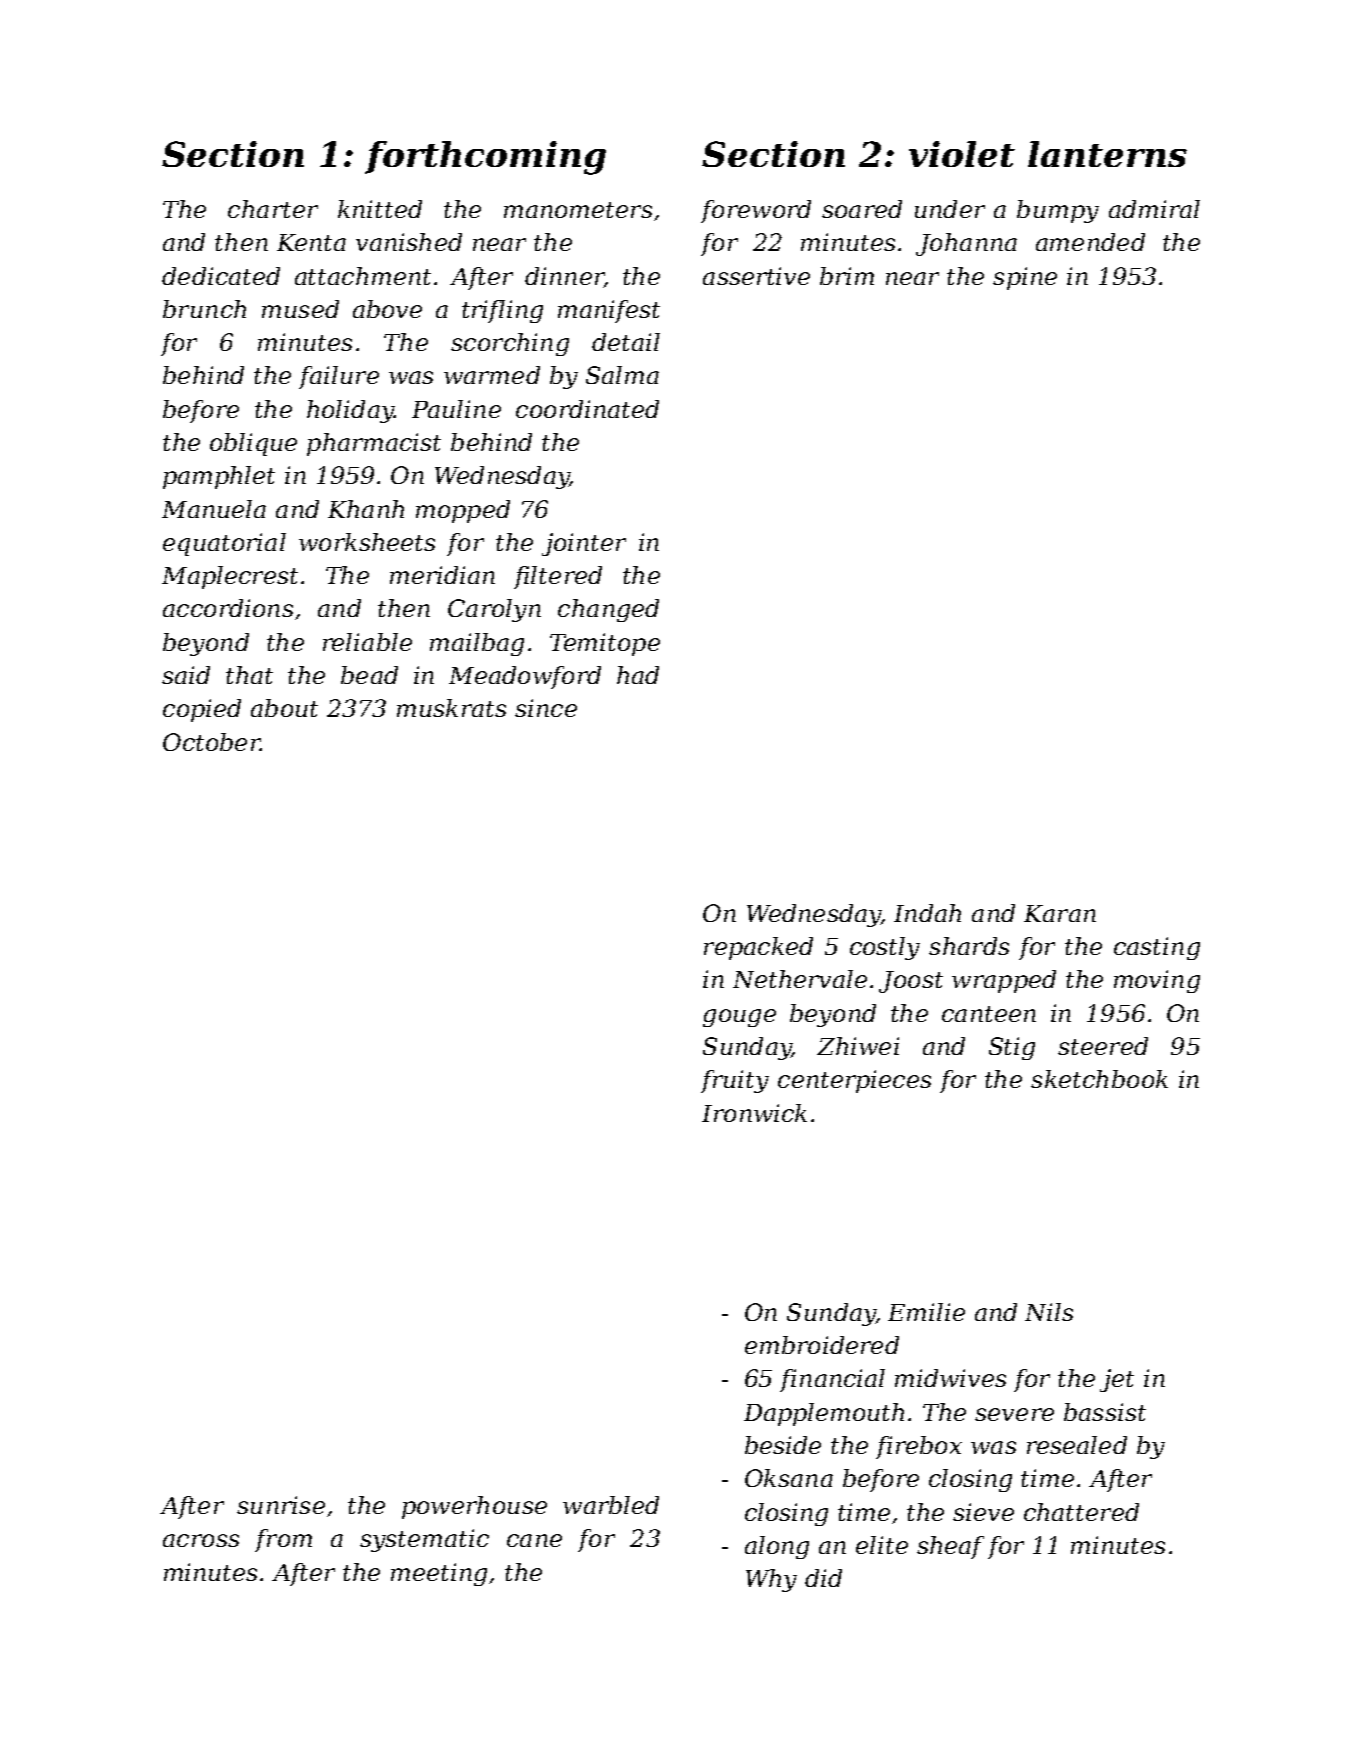 The width and height of the image is (1363, 1764). Describe the element at coordinates (1060, 913) in the image. I see `Karan` at that location.
